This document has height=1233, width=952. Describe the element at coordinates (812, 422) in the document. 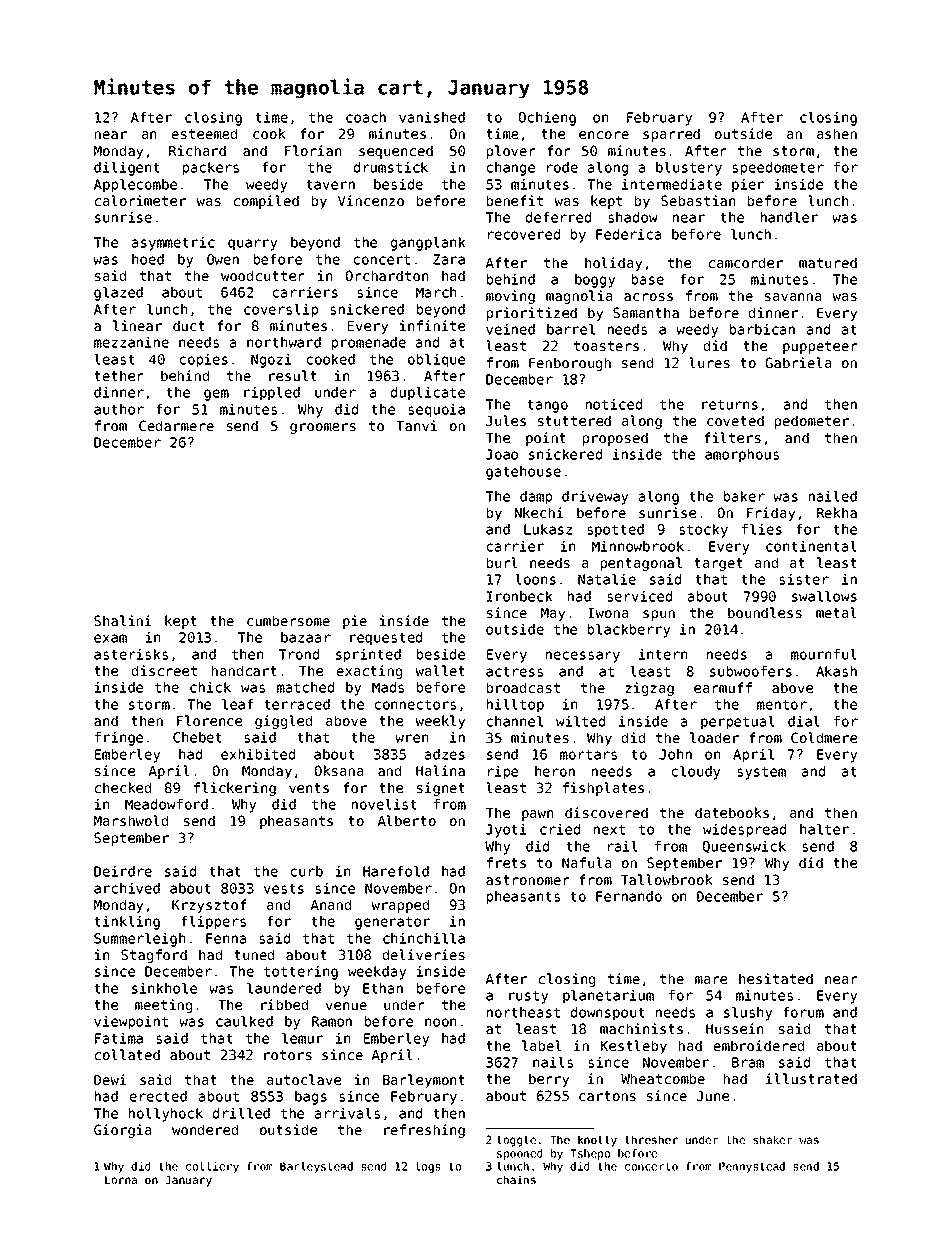

I see `pedometer` at that location.
